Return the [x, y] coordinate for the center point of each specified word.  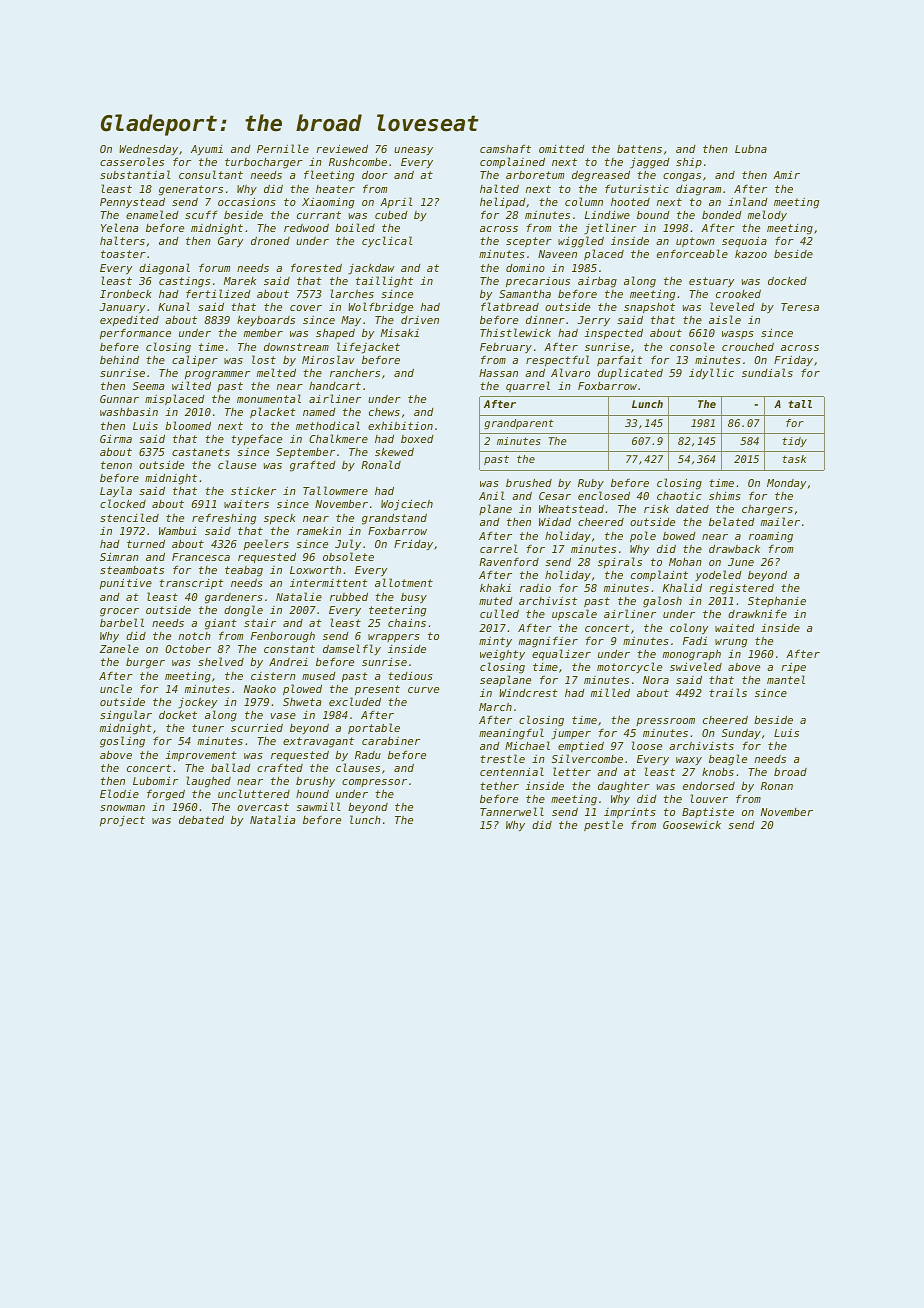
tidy [794, 442]
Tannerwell [512, 811]
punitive [126, 584]
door [375, 175]
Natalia [272, 819]
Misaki [400, 333]
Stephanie [777, 601]
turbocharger [264, 163]
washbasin [129, 412]
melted [276, 372]
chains [407, 622]
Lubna [751, 149]
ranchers [355, 373]
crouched [748, 347]
